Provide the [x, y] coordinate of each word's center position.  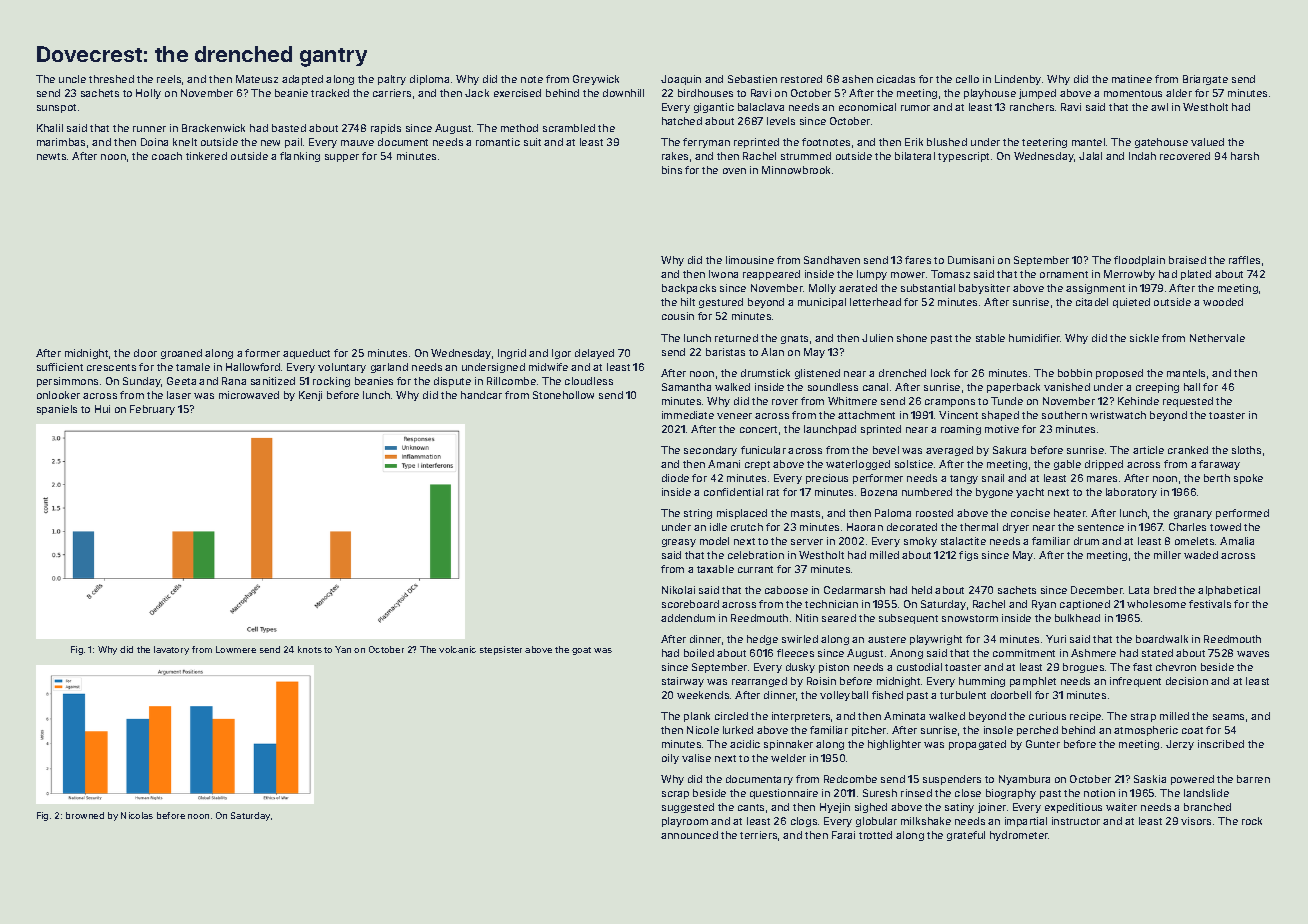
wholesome [1156, 604]
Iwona [723, 274]
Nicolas [137, 815]
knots [310, 649]
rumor [915, 108]
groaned [181, 354]
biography [1011, 794]
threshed [111, 79]
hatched [682, 121]
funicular [763, 450]
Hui [102, 409]
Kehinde [1138, 401]
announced [689, 835]
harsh [1245, 156]
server [807, 542]
